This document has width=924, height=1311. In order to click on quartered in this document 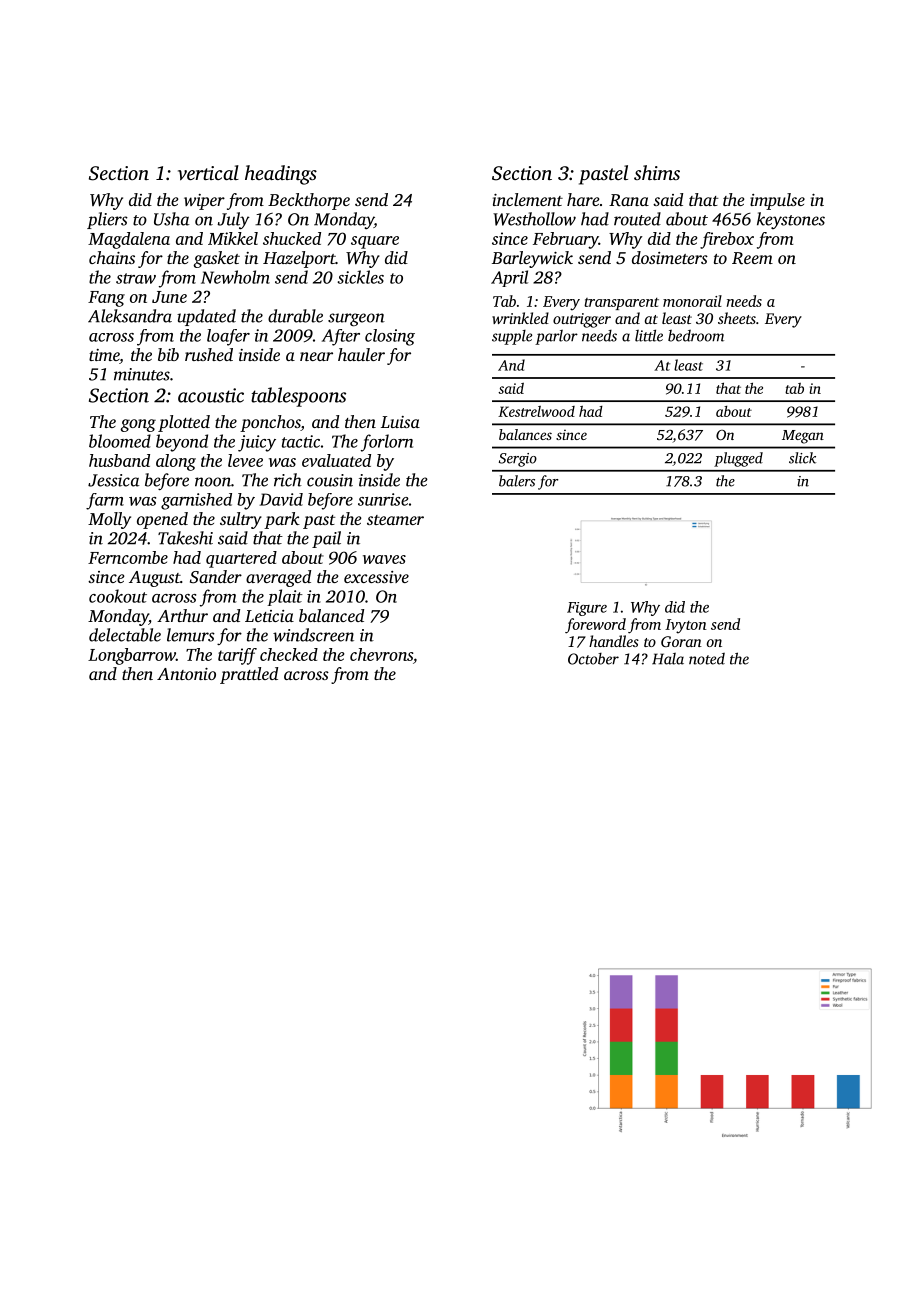, I will do `click(241, 559)`.
